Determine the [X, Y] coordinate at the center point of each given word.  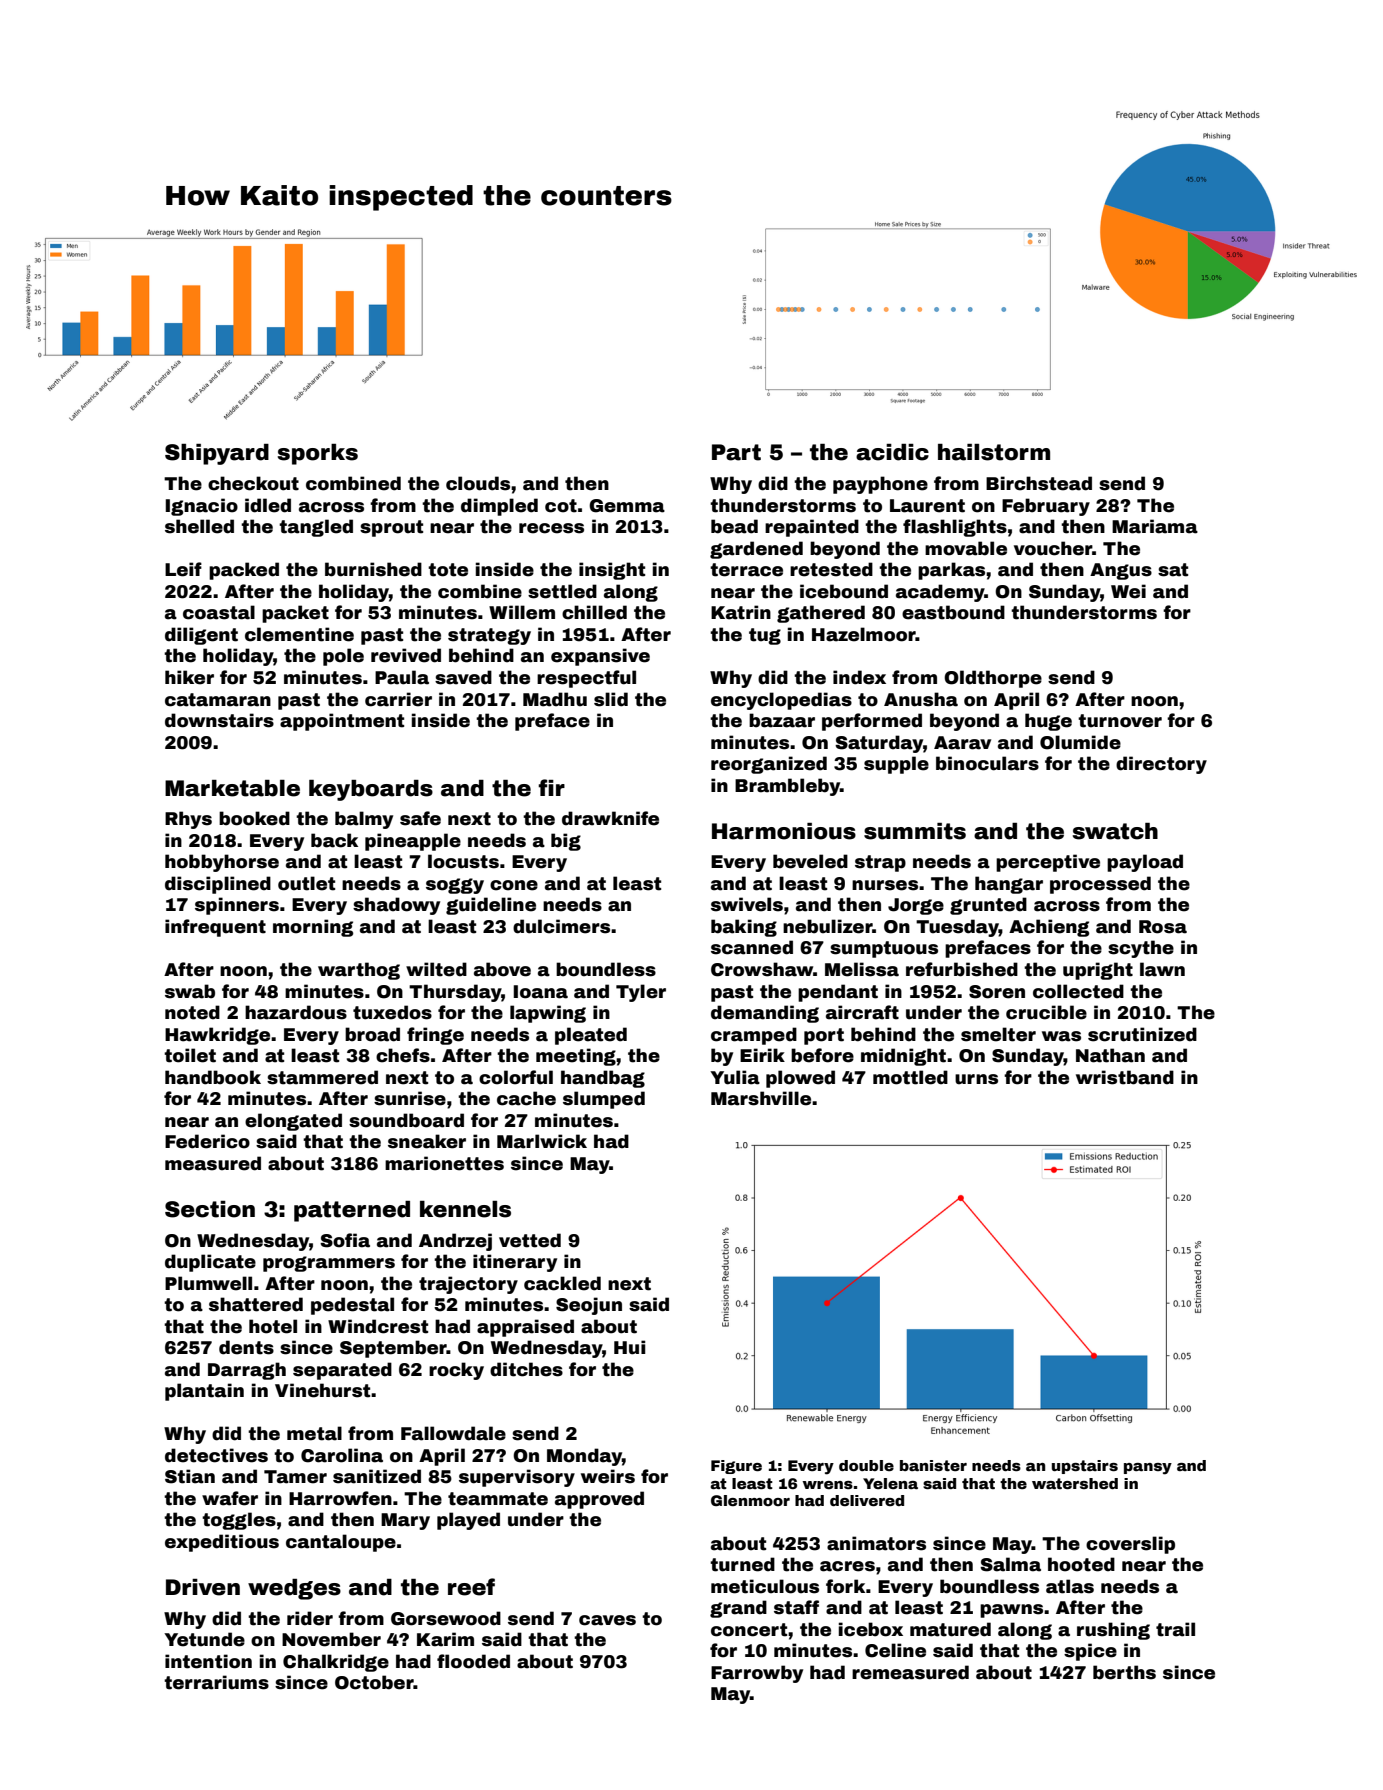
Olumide [1080, 742]
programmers [329, 1264]
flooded [473, 1661]
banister [933, 1465]
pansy [1148, 1469]
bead [734, 526]
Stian [190, 1476]
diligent [201, 636]
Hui [629, 1347]
